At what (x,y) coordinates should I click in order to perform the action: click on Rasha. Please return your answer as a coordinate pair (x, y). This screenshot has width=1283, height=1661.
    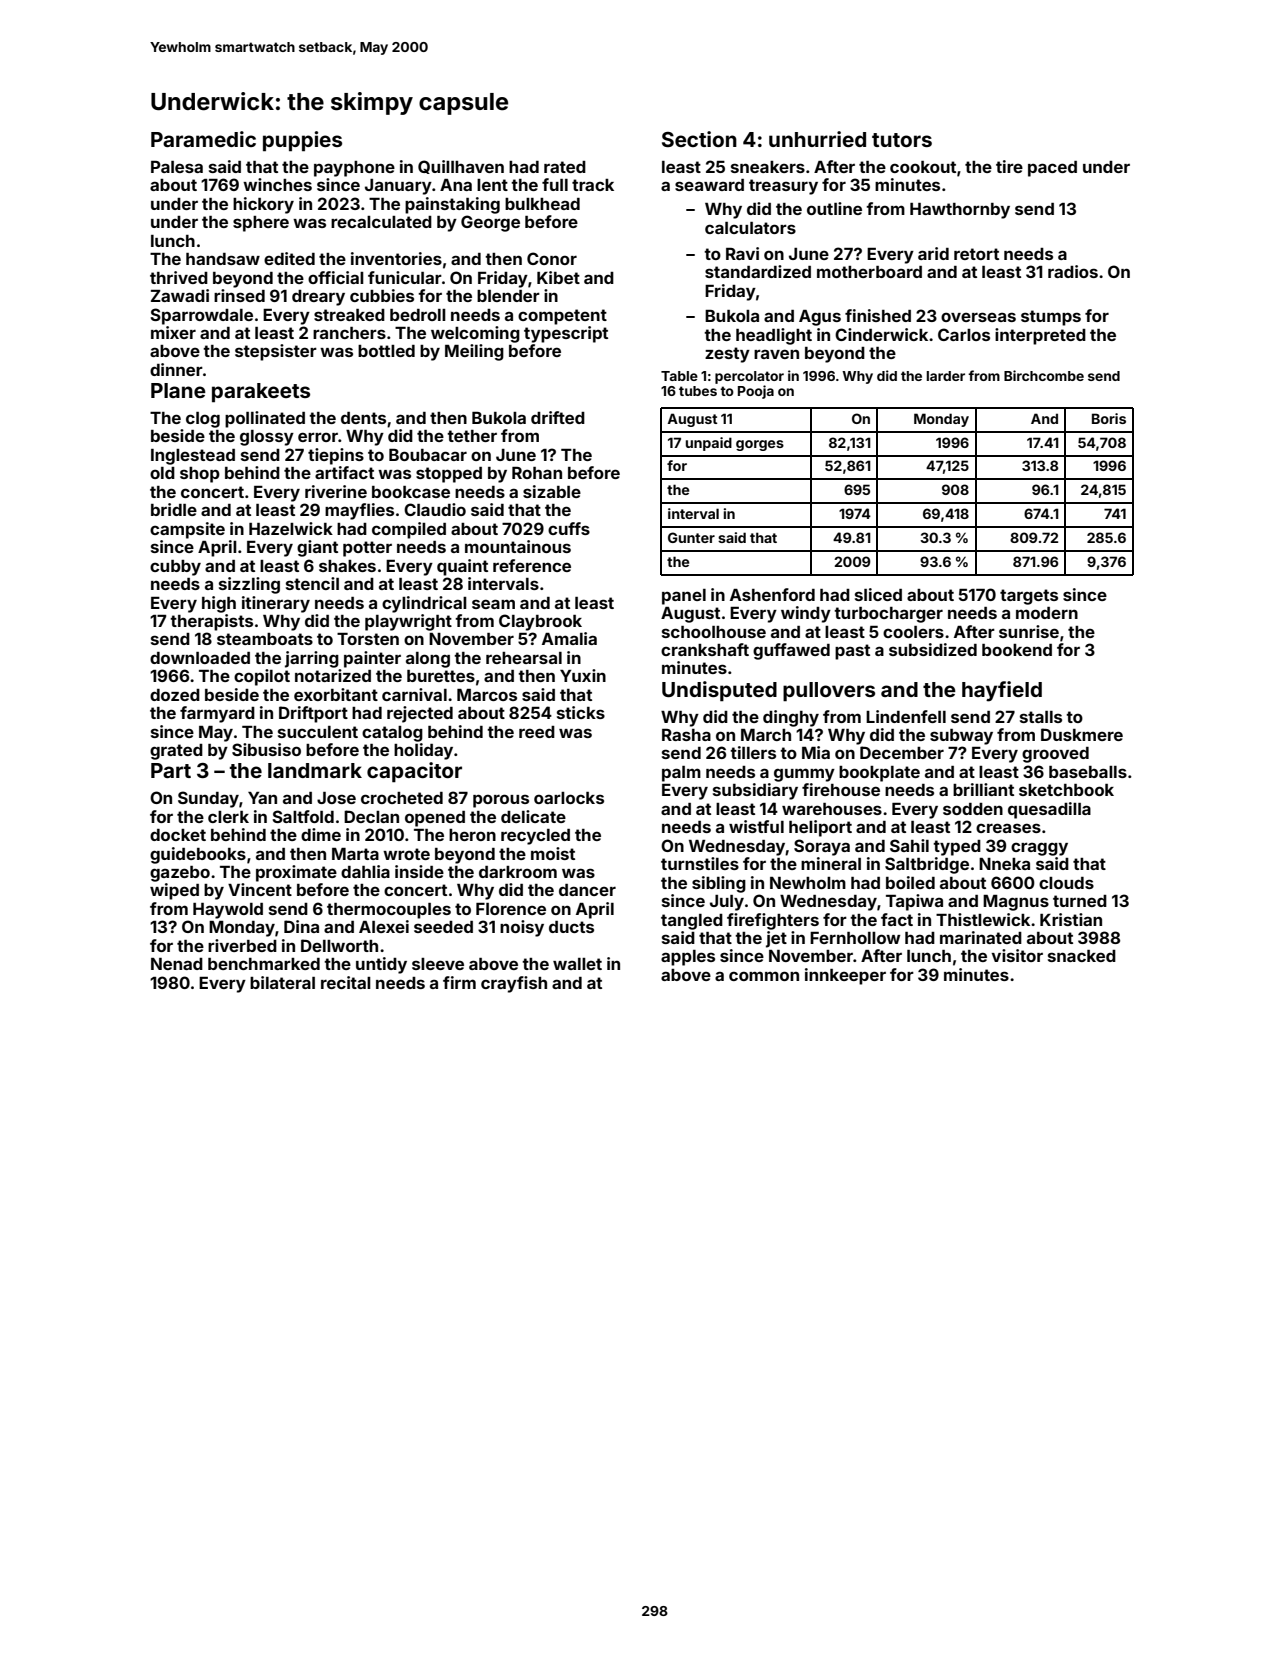
    Looking at the image, I should click on (686, 735).
